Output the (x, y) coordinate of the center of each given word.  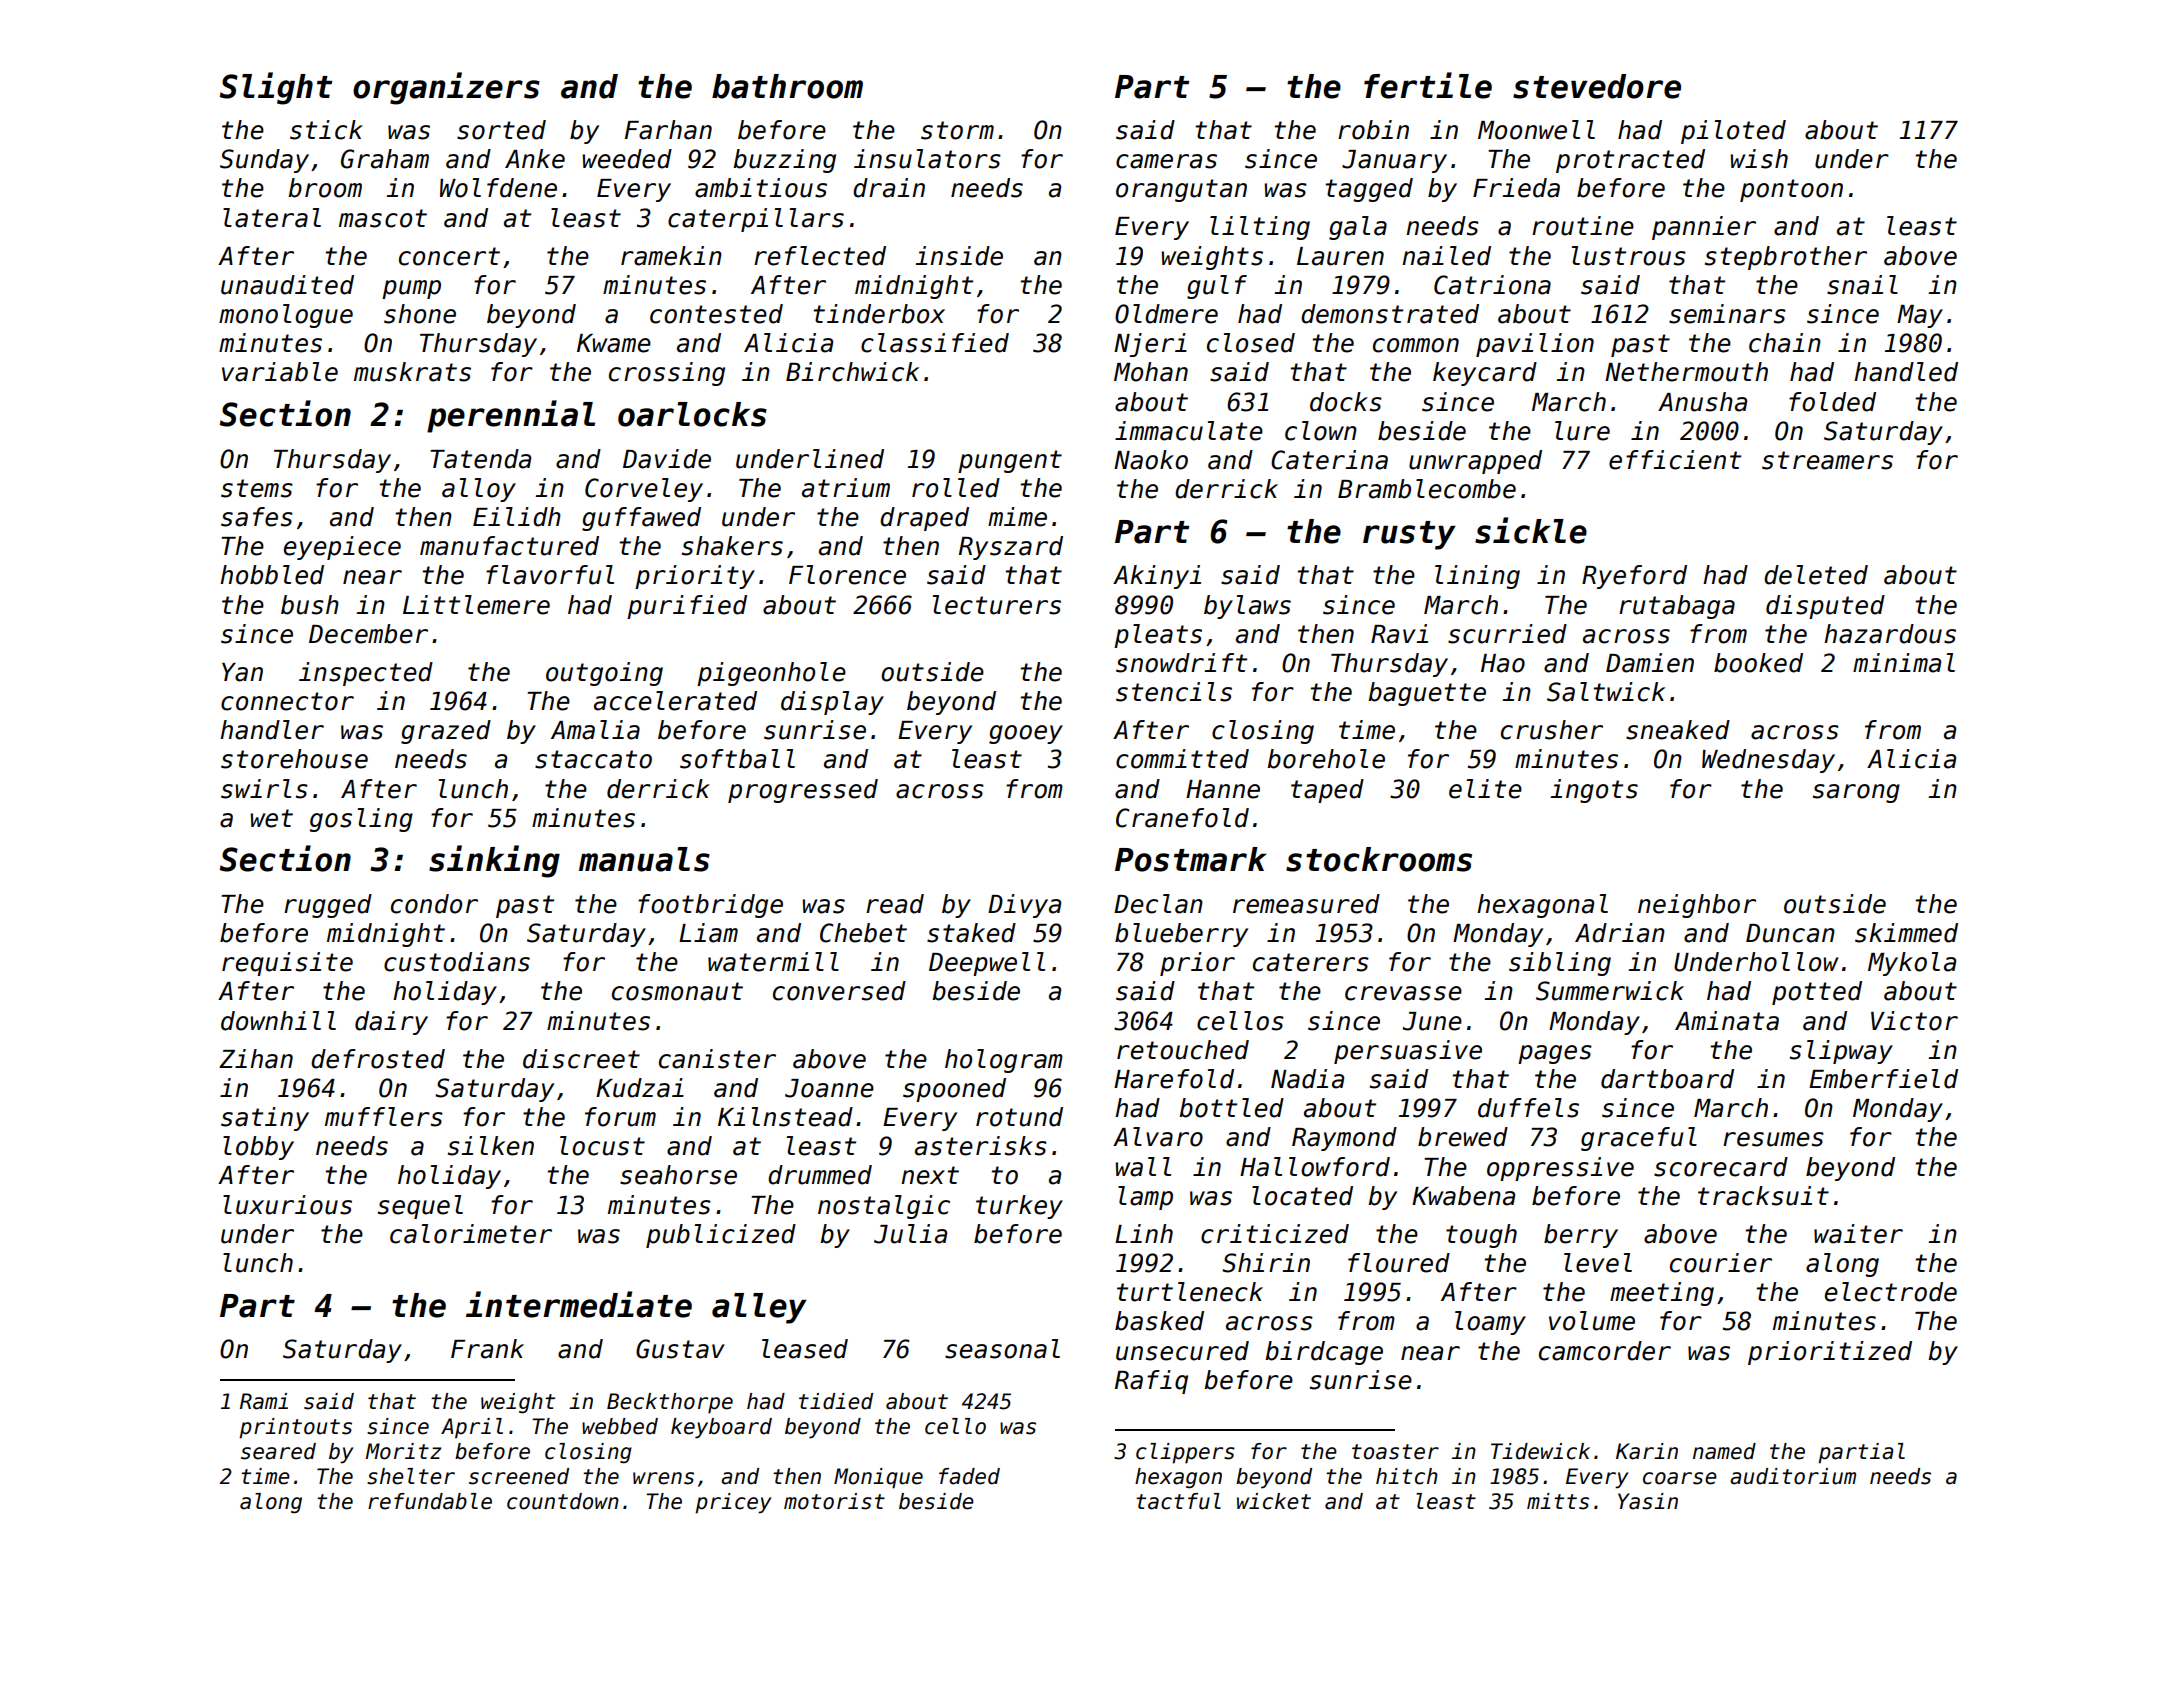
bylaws (1247, 607)
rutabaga (1677, 607)
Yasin (1648, 1501)
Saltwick (1606, 692)
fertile (1428, 85)
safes (257, 517)
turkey (1019, 1207)
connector (287, 701)
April (472, 1428)
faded (969, 1476)
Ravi (1399, 634)
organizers (446, 88)
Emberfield (1883, 1079)
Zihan (256, 1059)
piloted (1733, 132)
